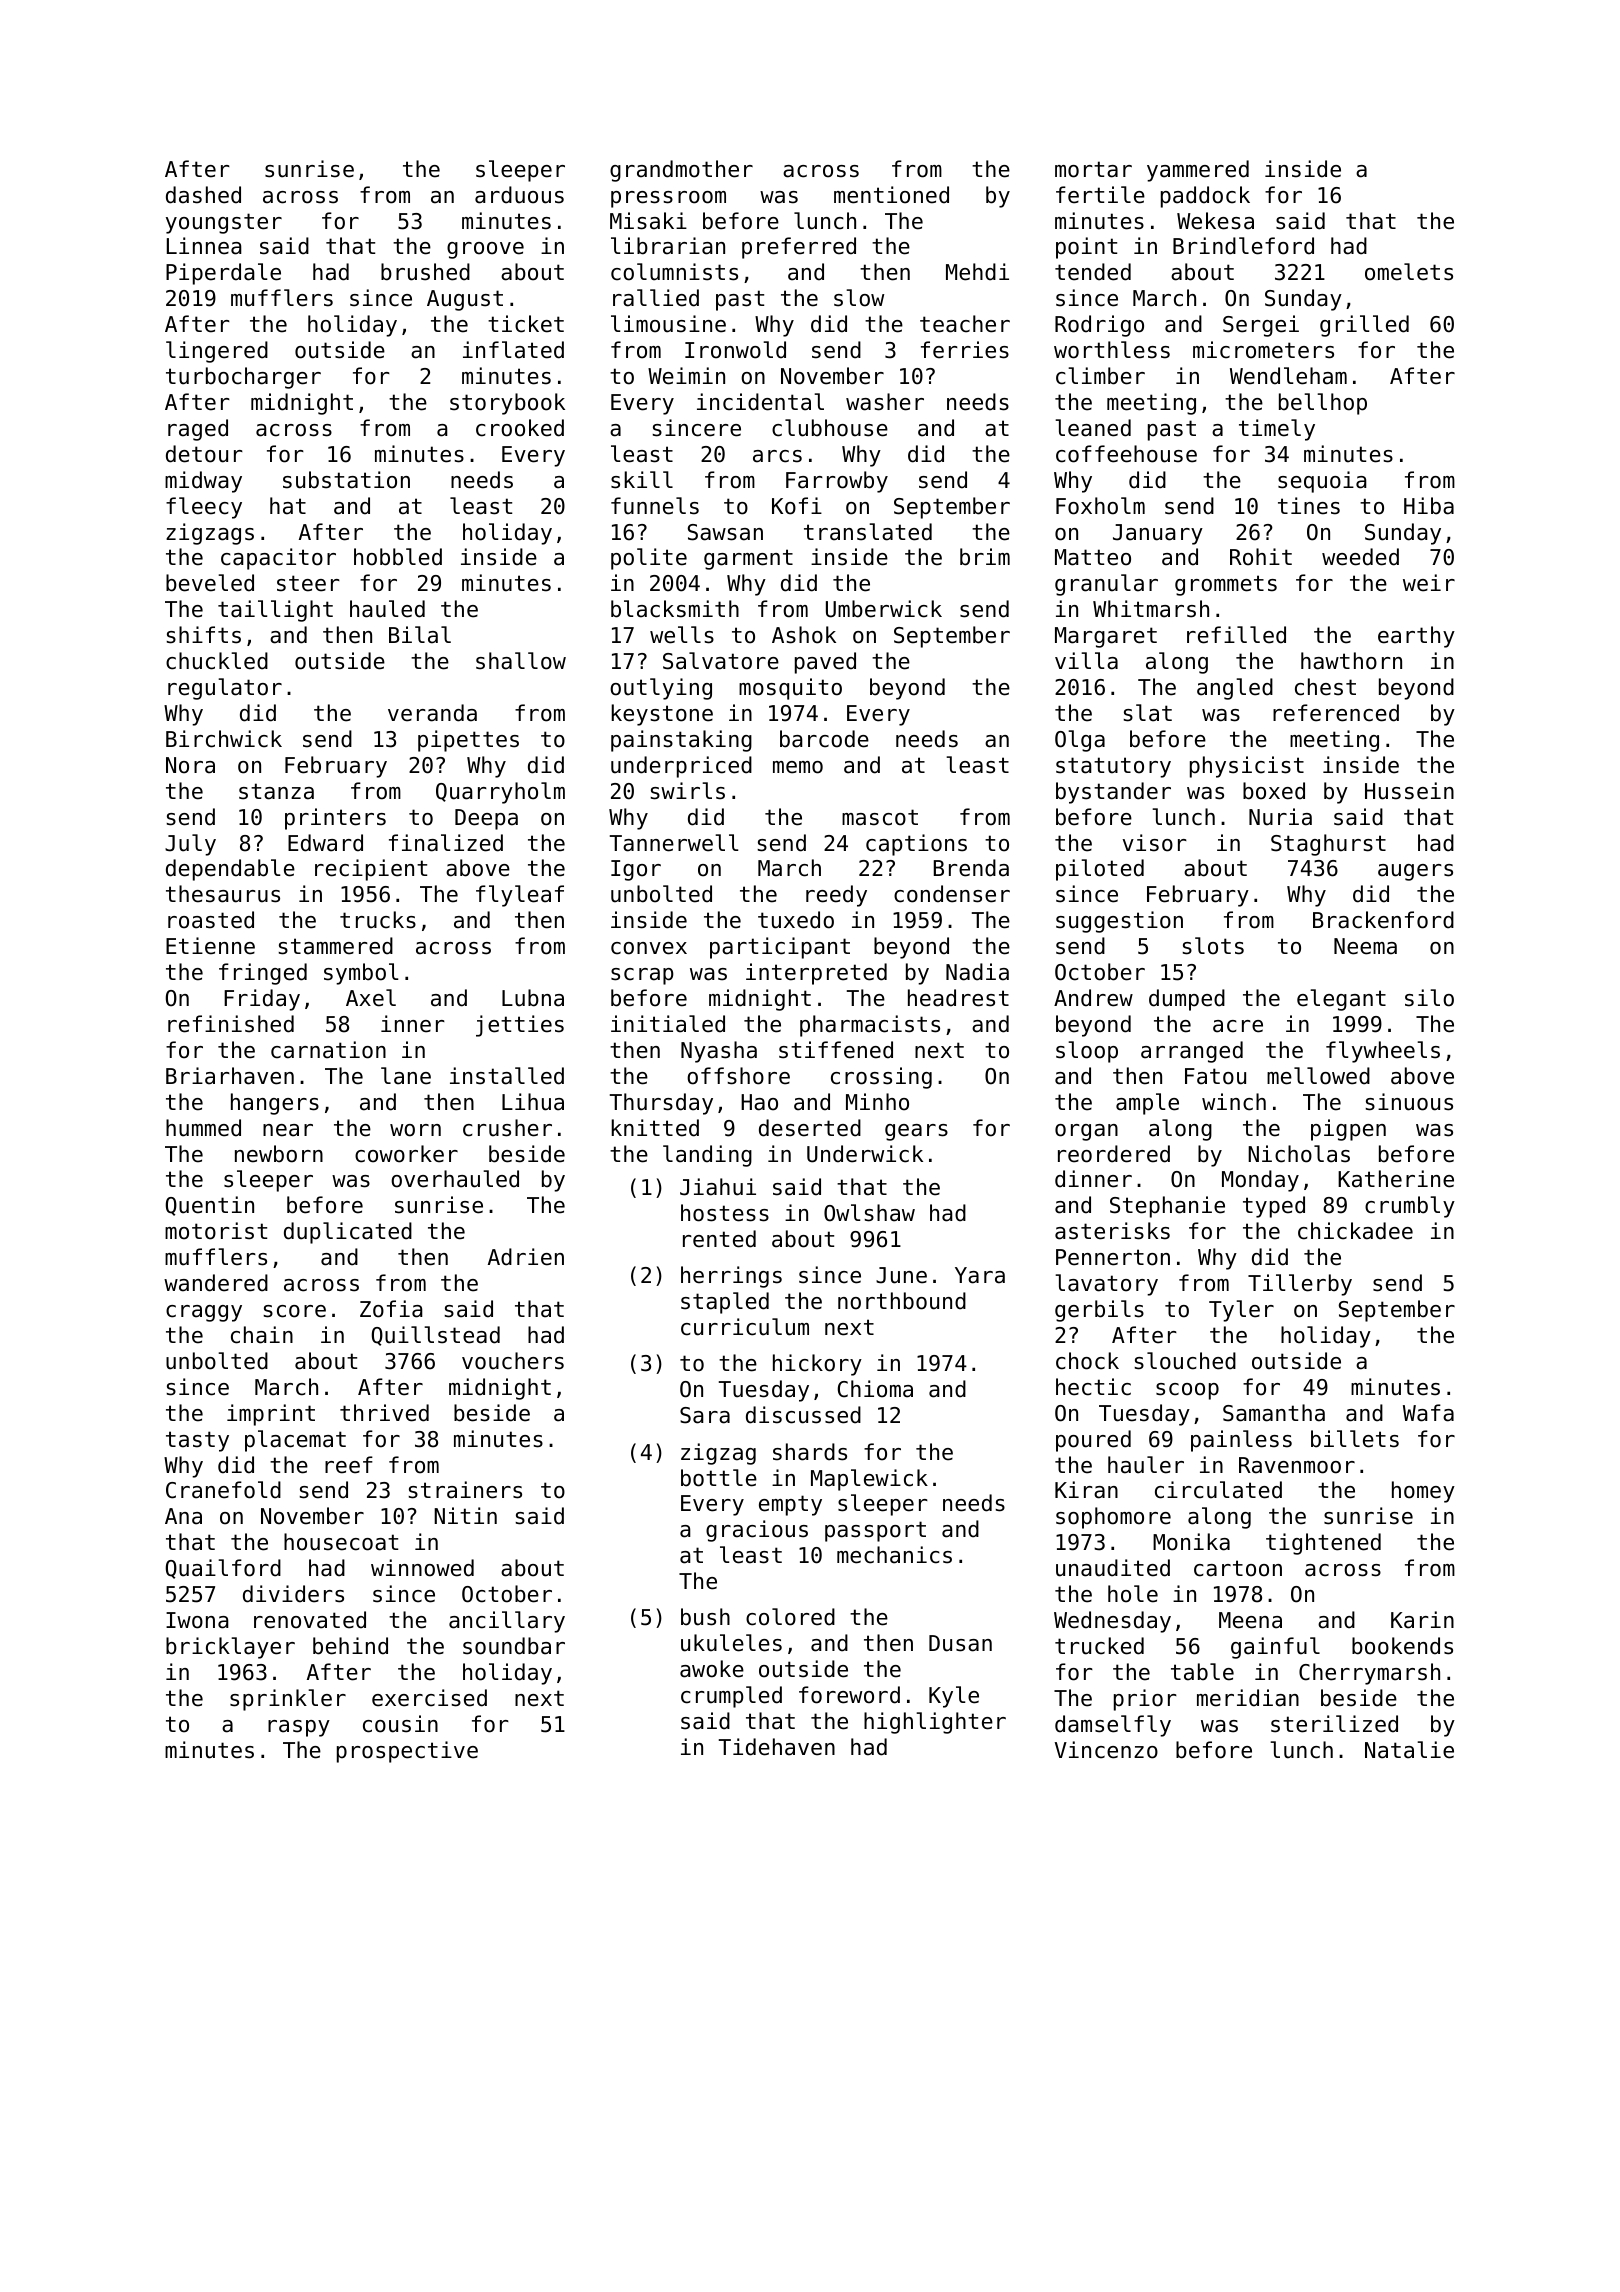 The width and height of the screenshot is (1620, 2292). What do you see at coordinates (224, 223) in the screenshot?
I see `youngster` at bounding box center [224, 223].
